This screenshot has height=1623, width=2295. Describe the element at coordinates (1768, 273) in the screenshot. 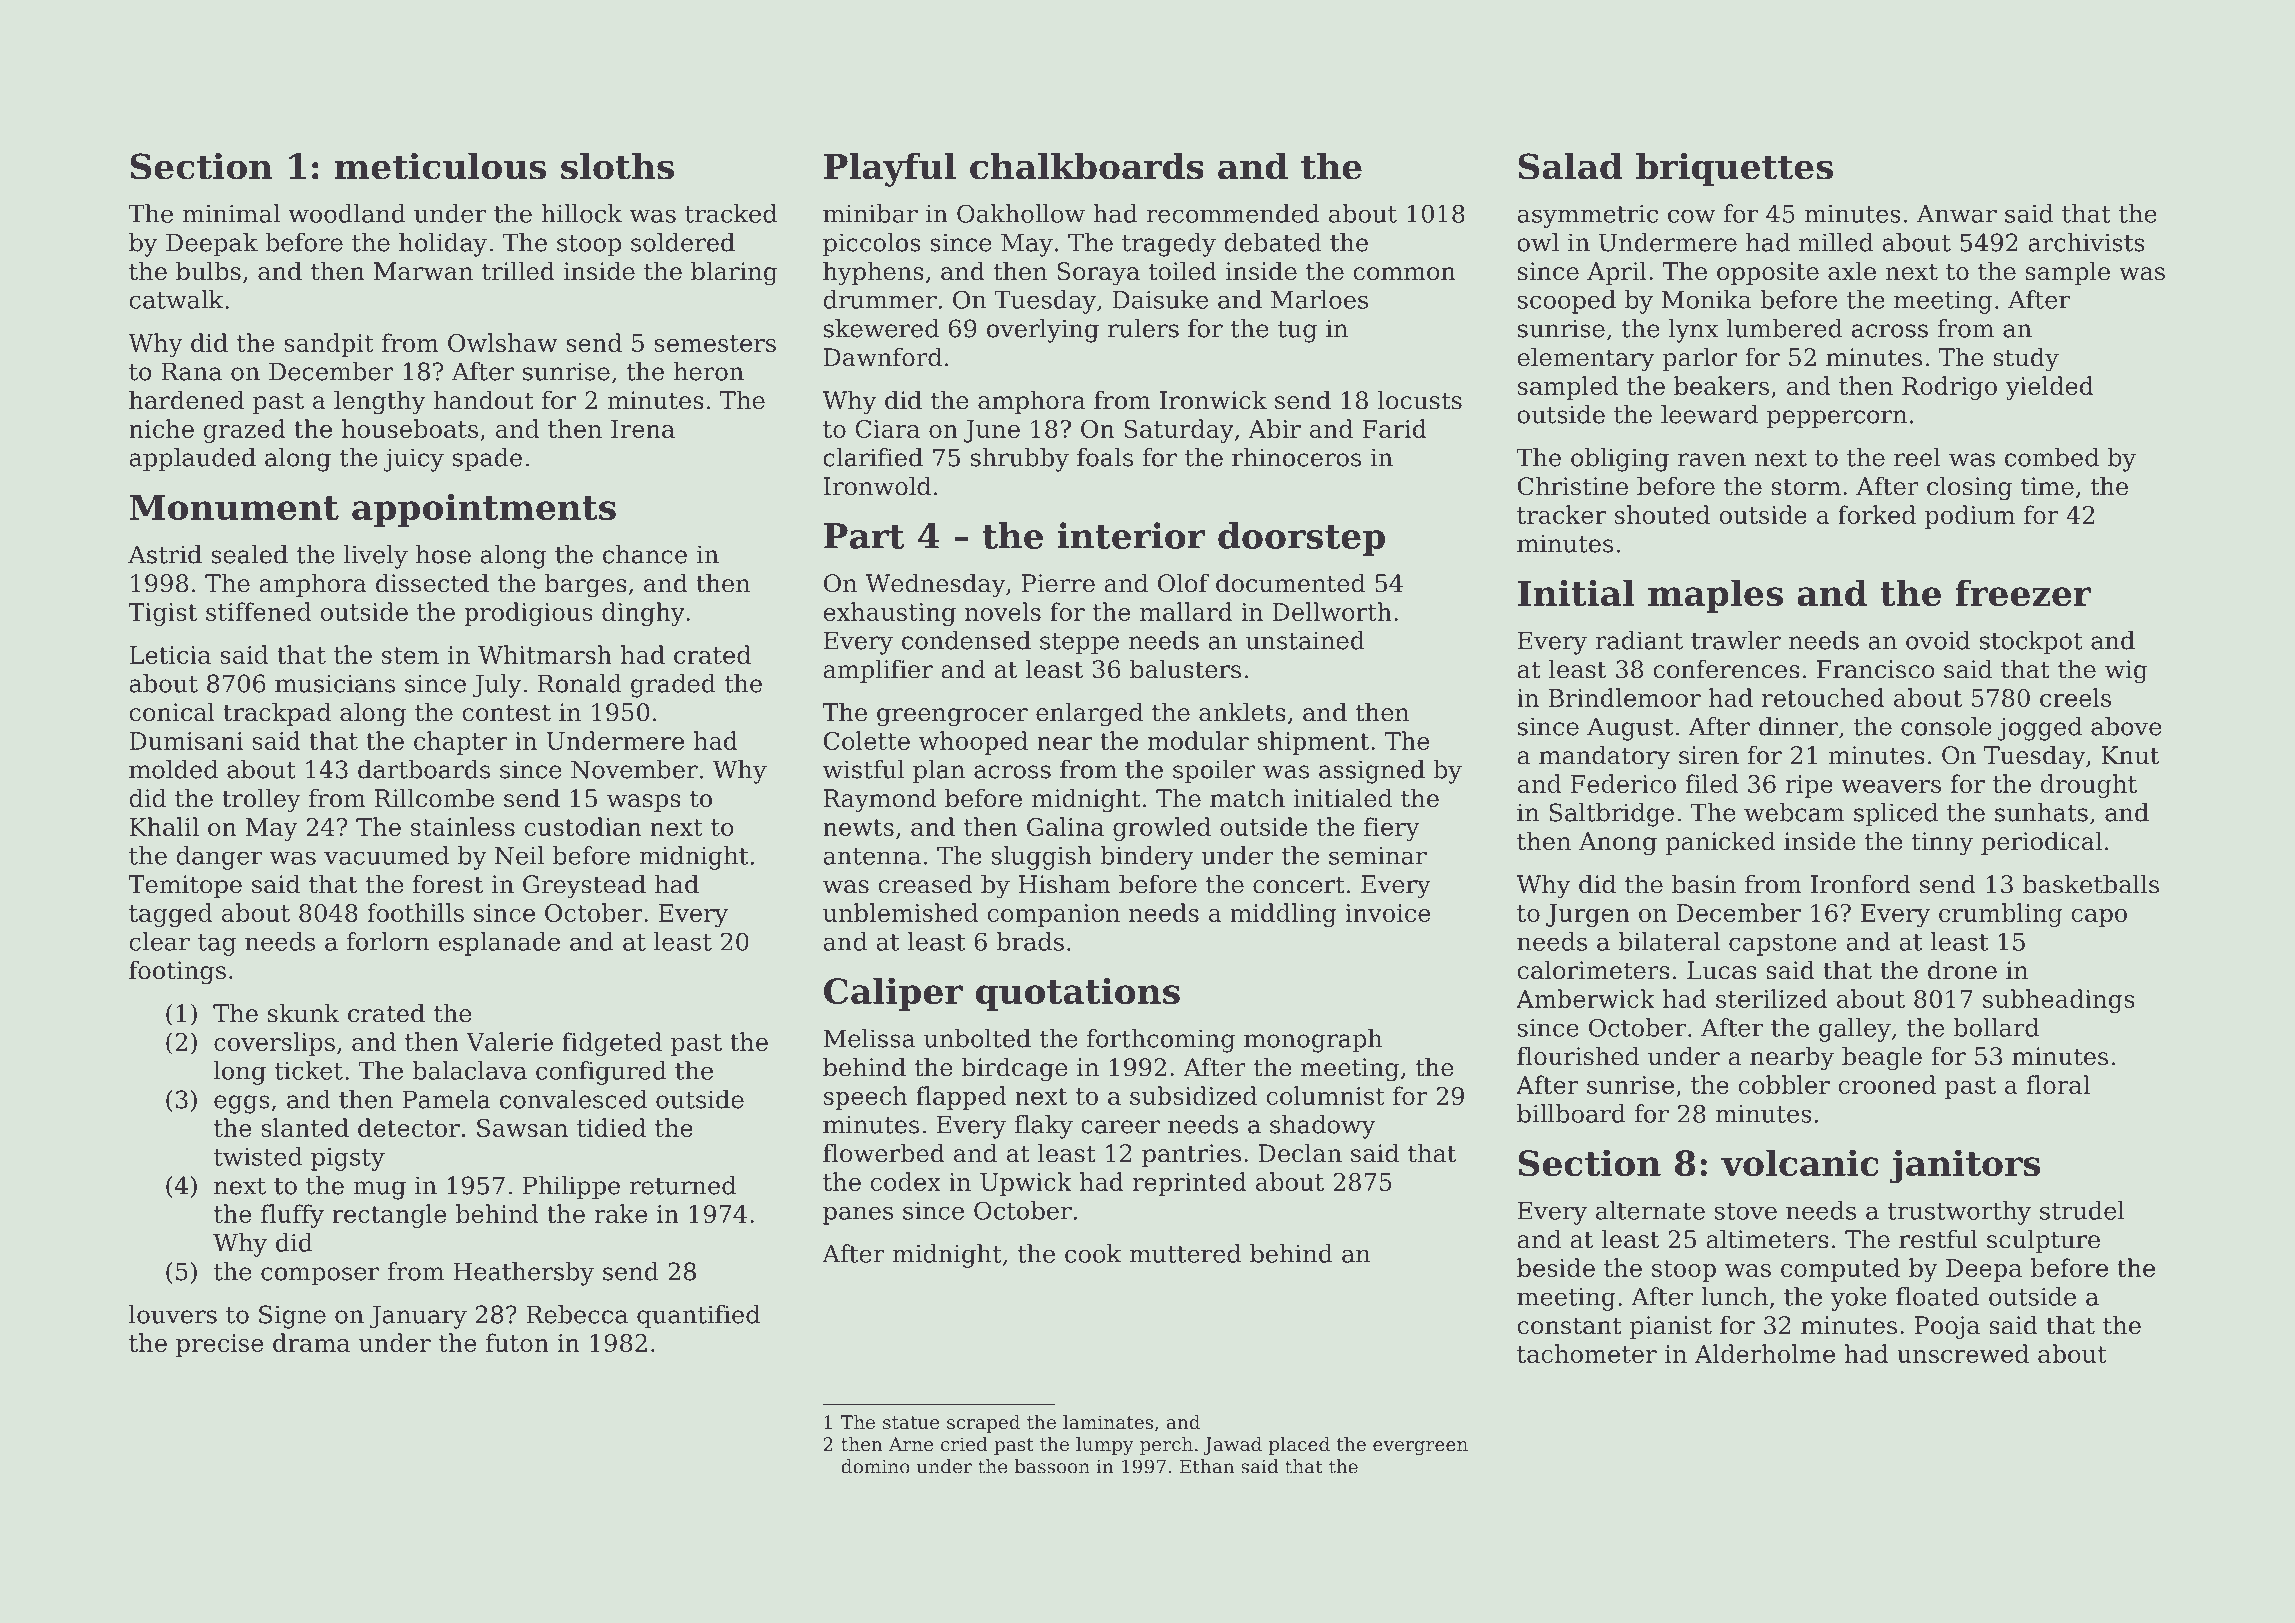

I see `opposite` at that location.
